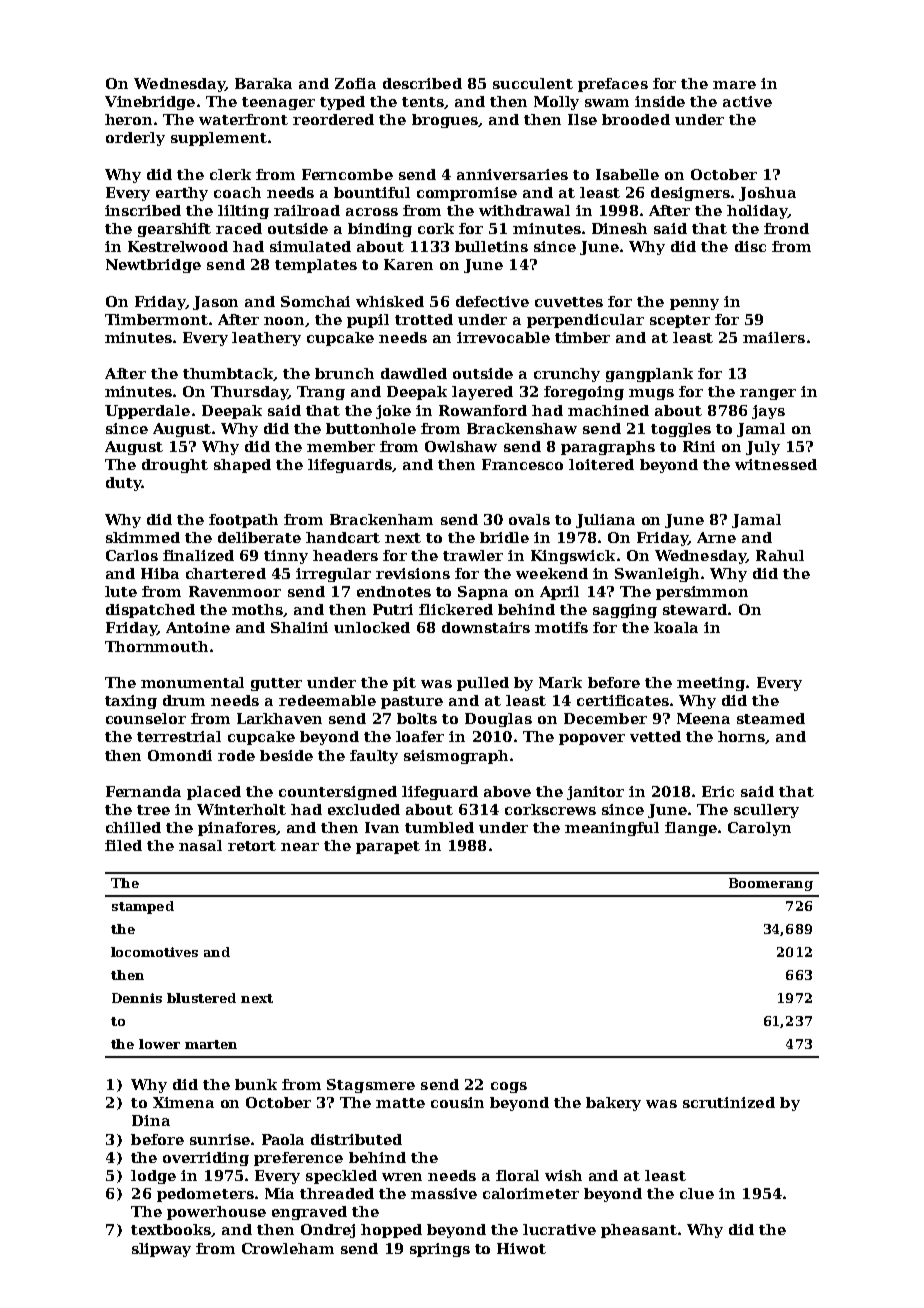 Image resolution: width=924 pixels, height=1308 pixels. What do you see at coordinates (388, 847) in the screenshot?
I see `parapet` at bounding box center [388, 847].
